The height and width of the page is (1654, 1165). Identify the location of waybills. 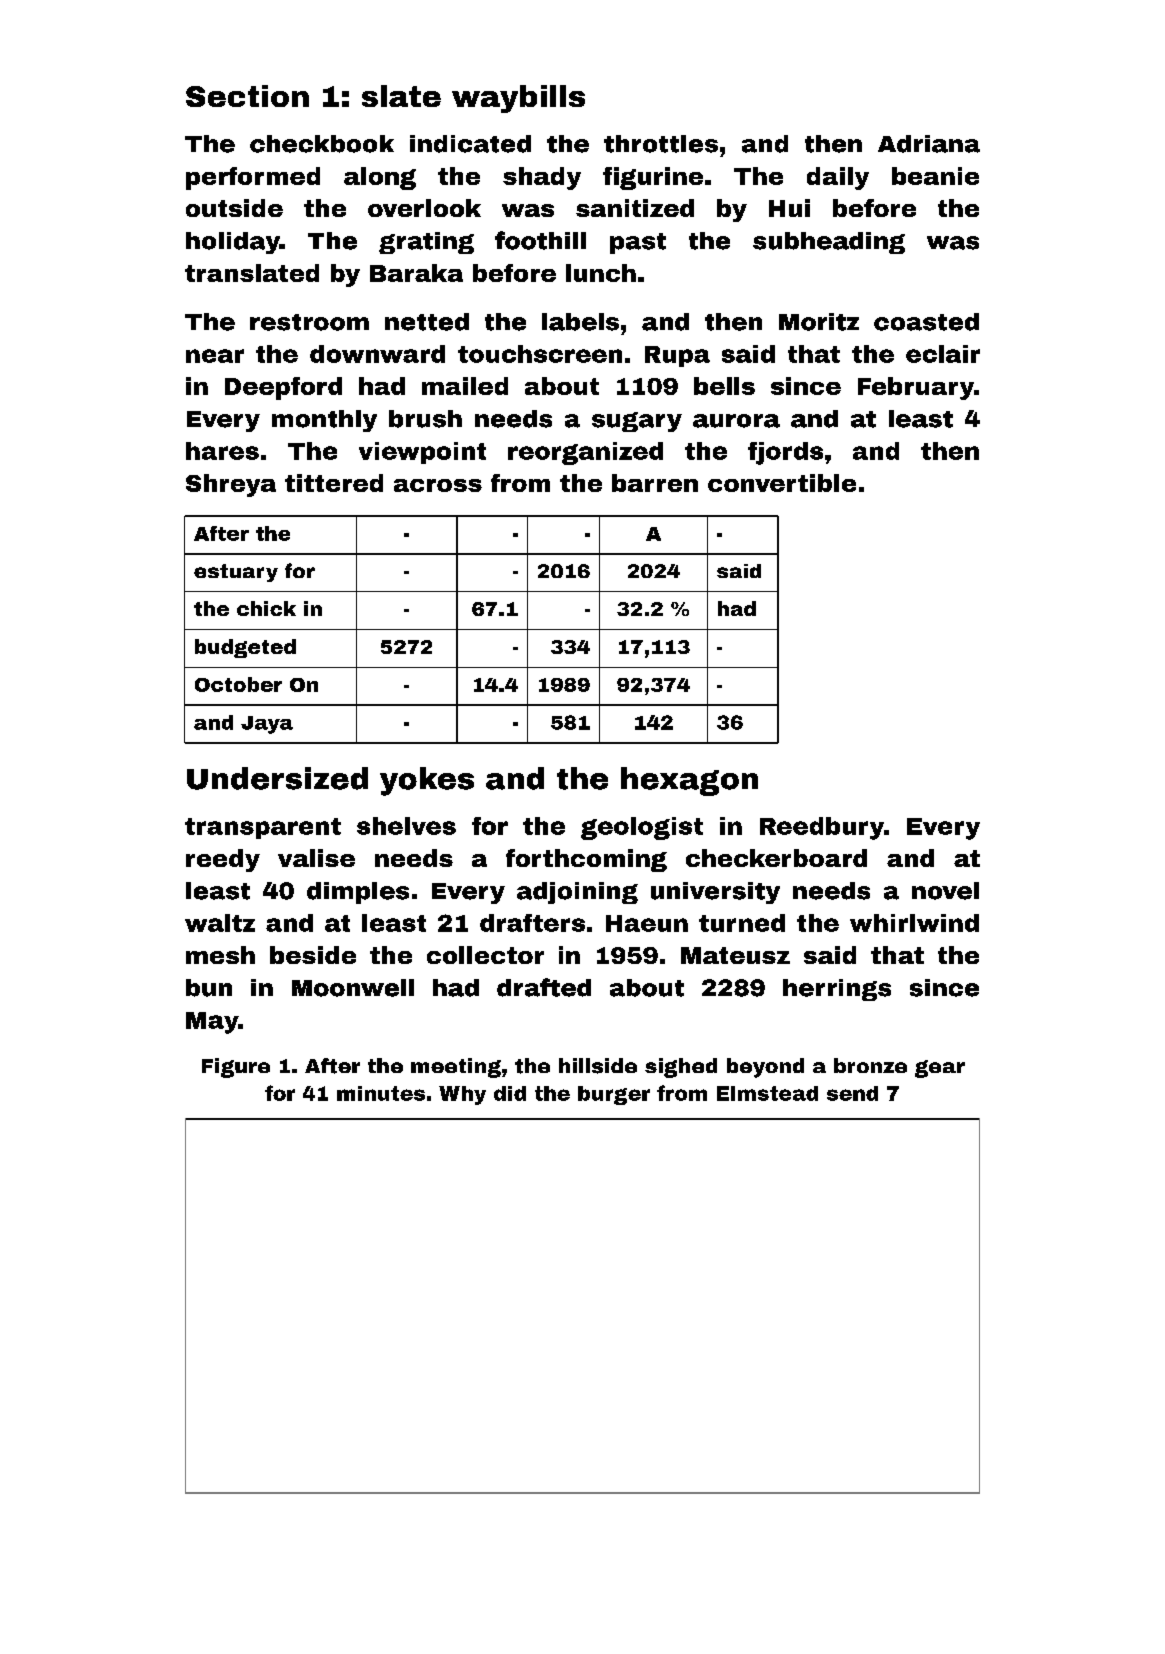
(518, 99).
